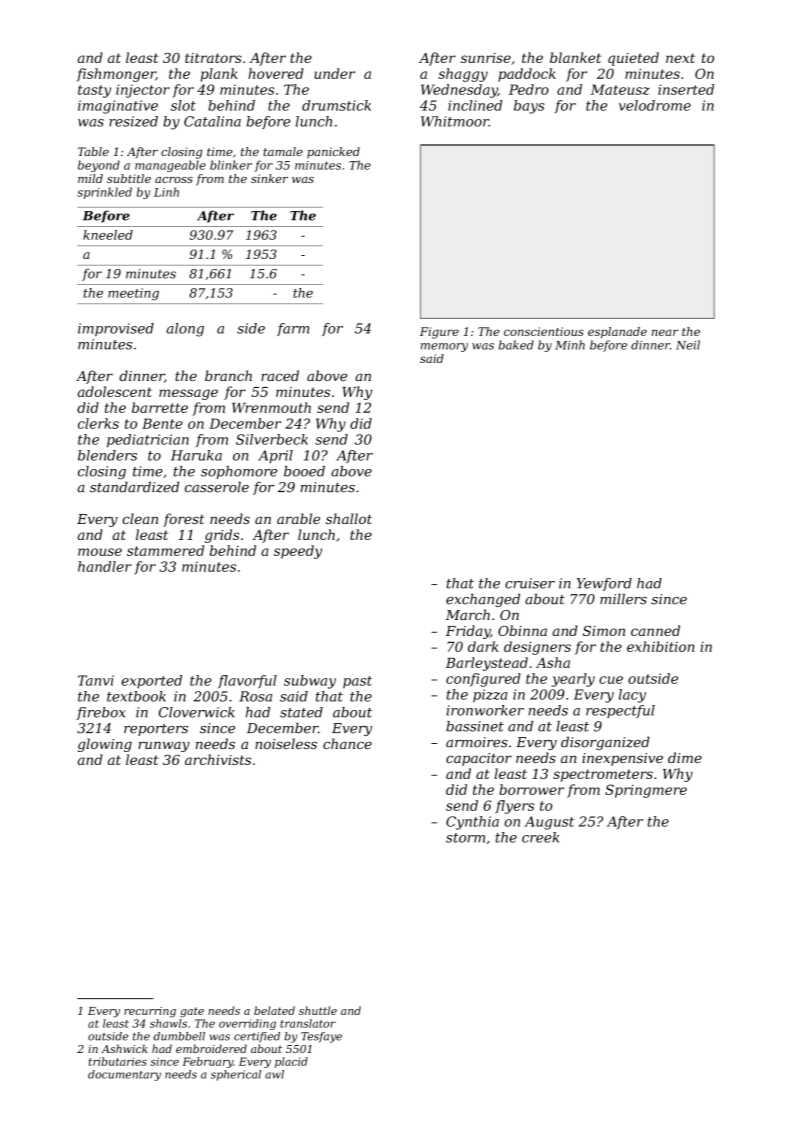 The height and width of the page is (1124, 792). Describe the element at coordinates (646, 791) in the page. I see `Springmere` at that location.
